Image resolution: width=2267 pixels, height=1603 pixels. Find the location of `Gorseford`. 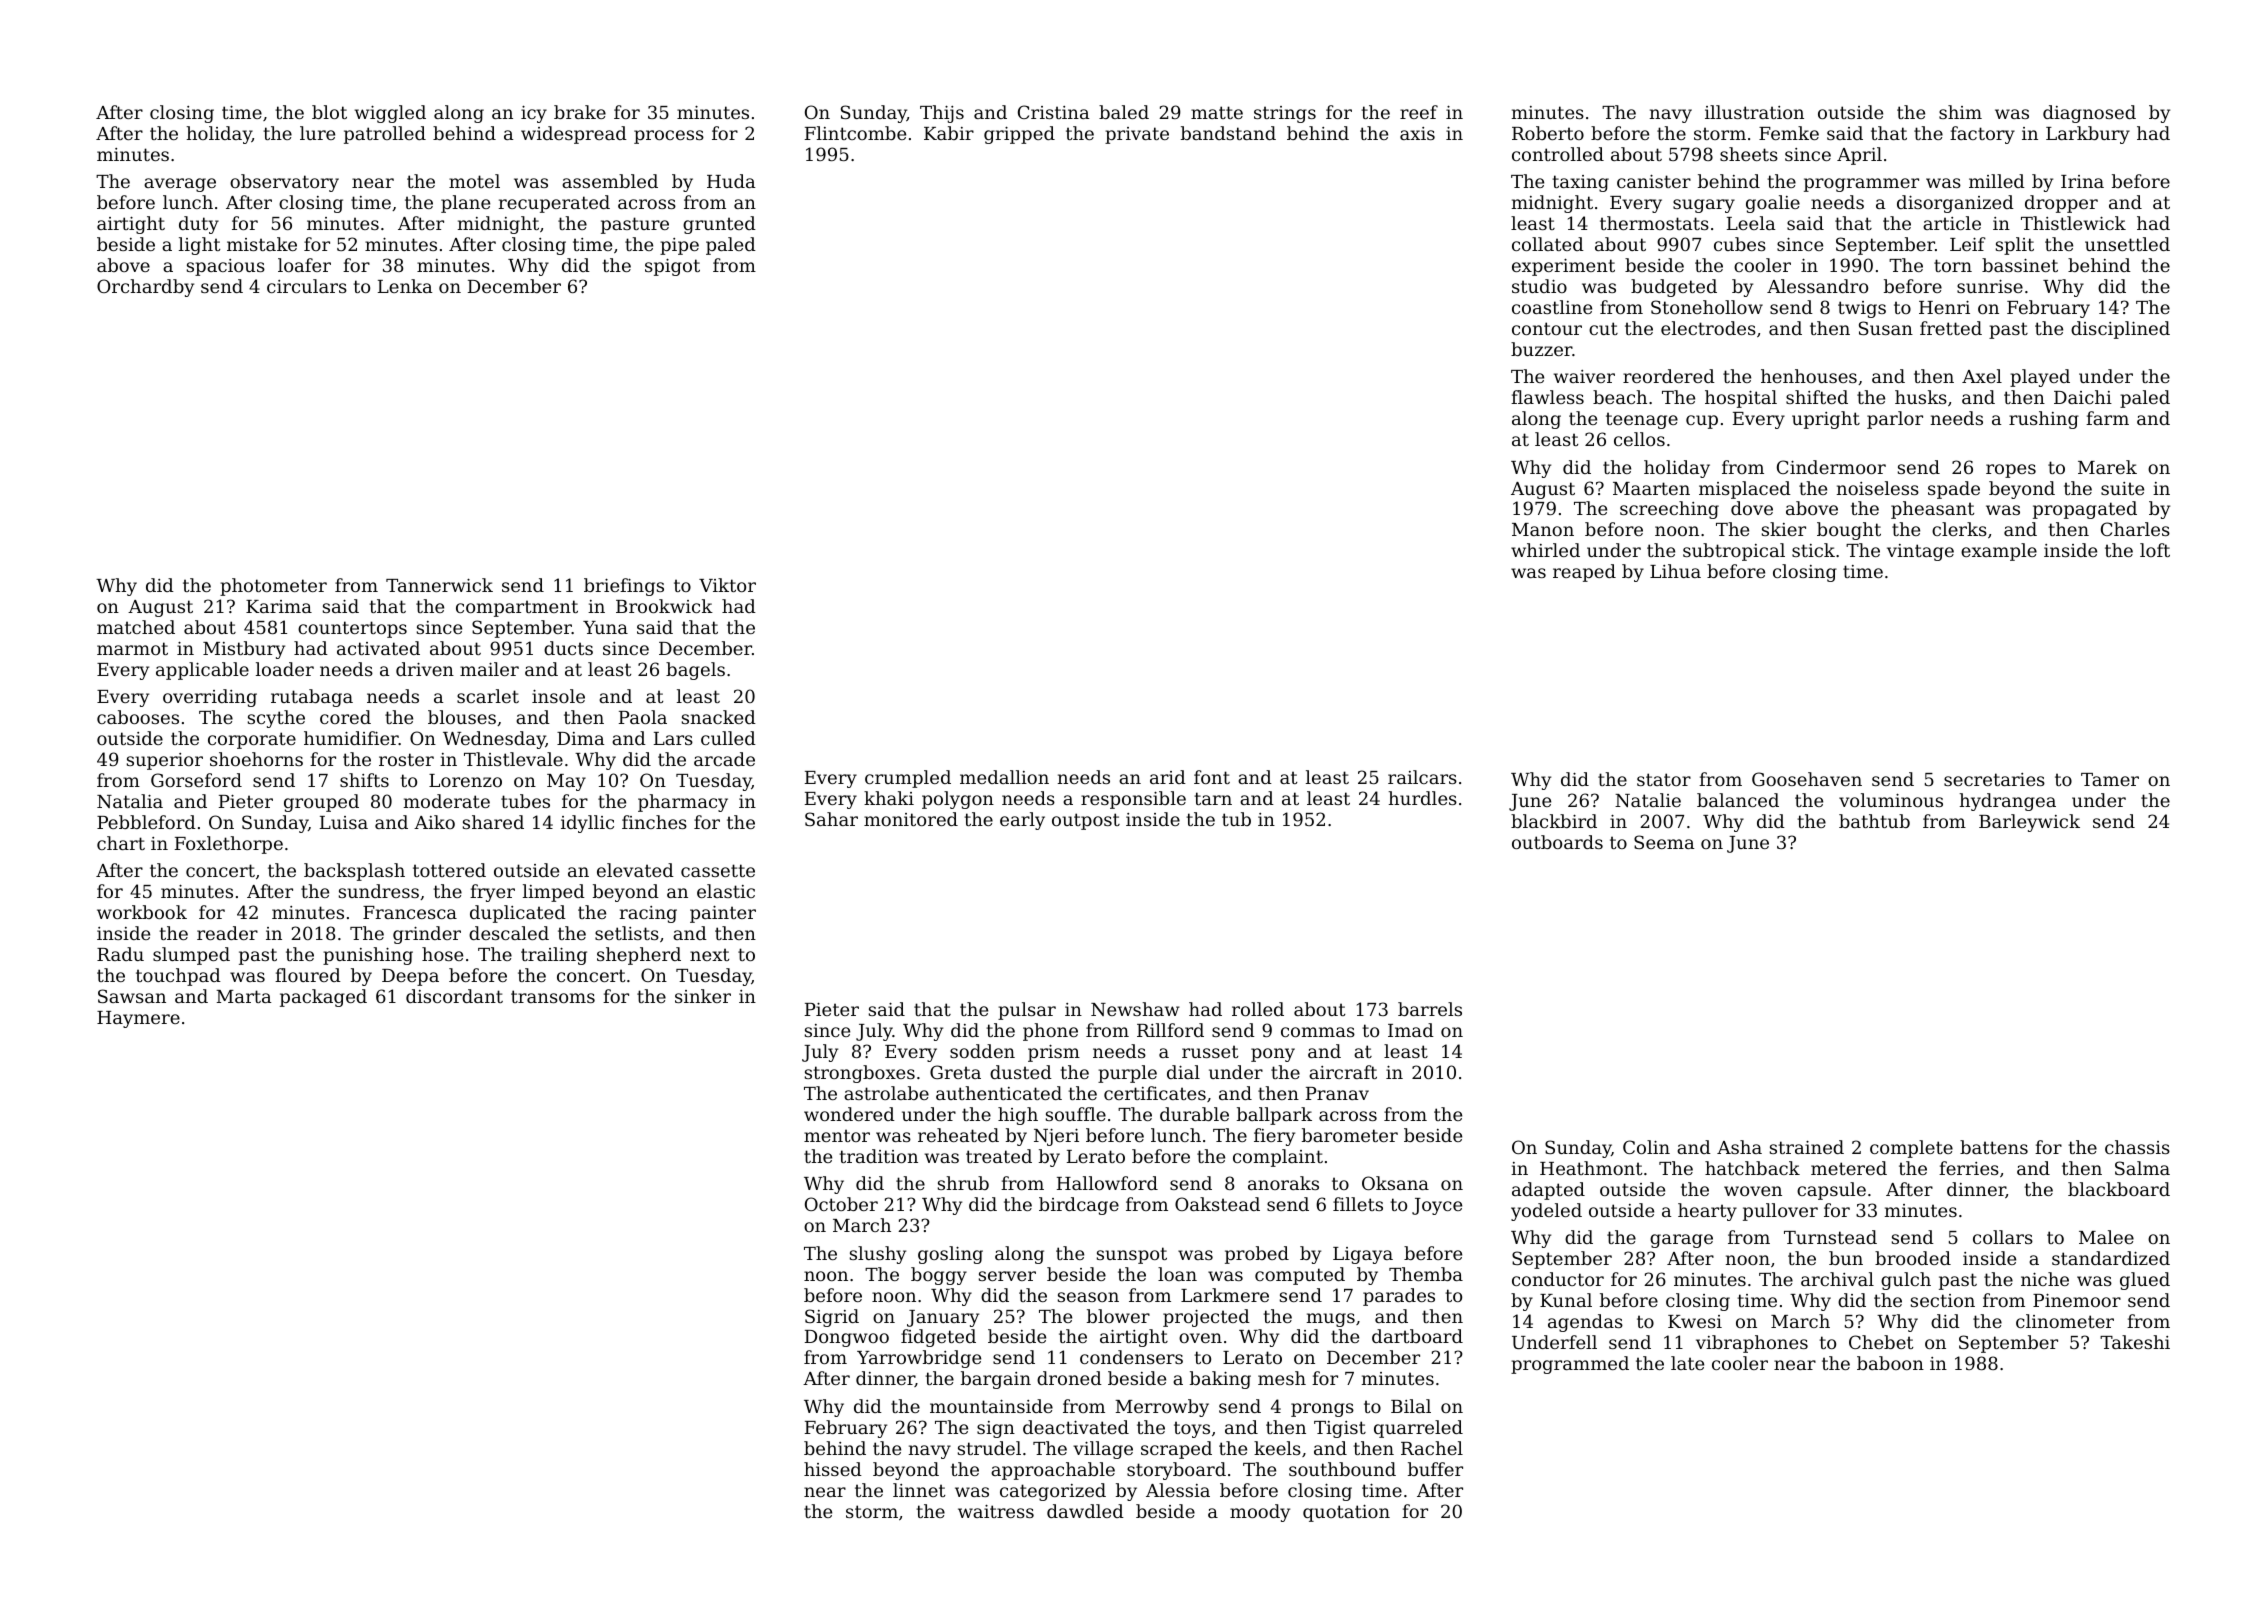

Gorseford is located at coordinates (196, 780).
